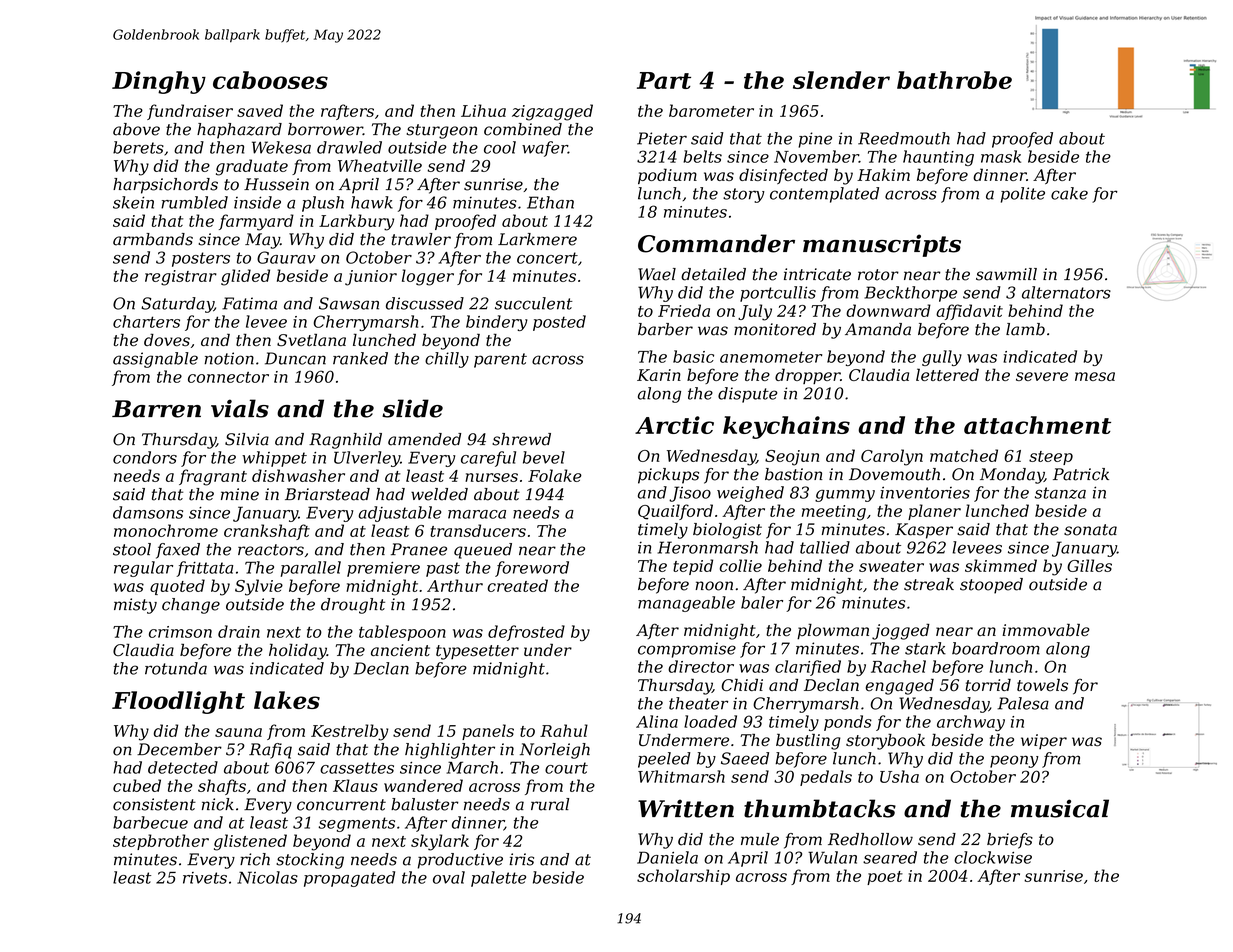  What do you see at coordinates (1037, 425) in the image?
I see `attachment` at bounding box center [1037, 425].
